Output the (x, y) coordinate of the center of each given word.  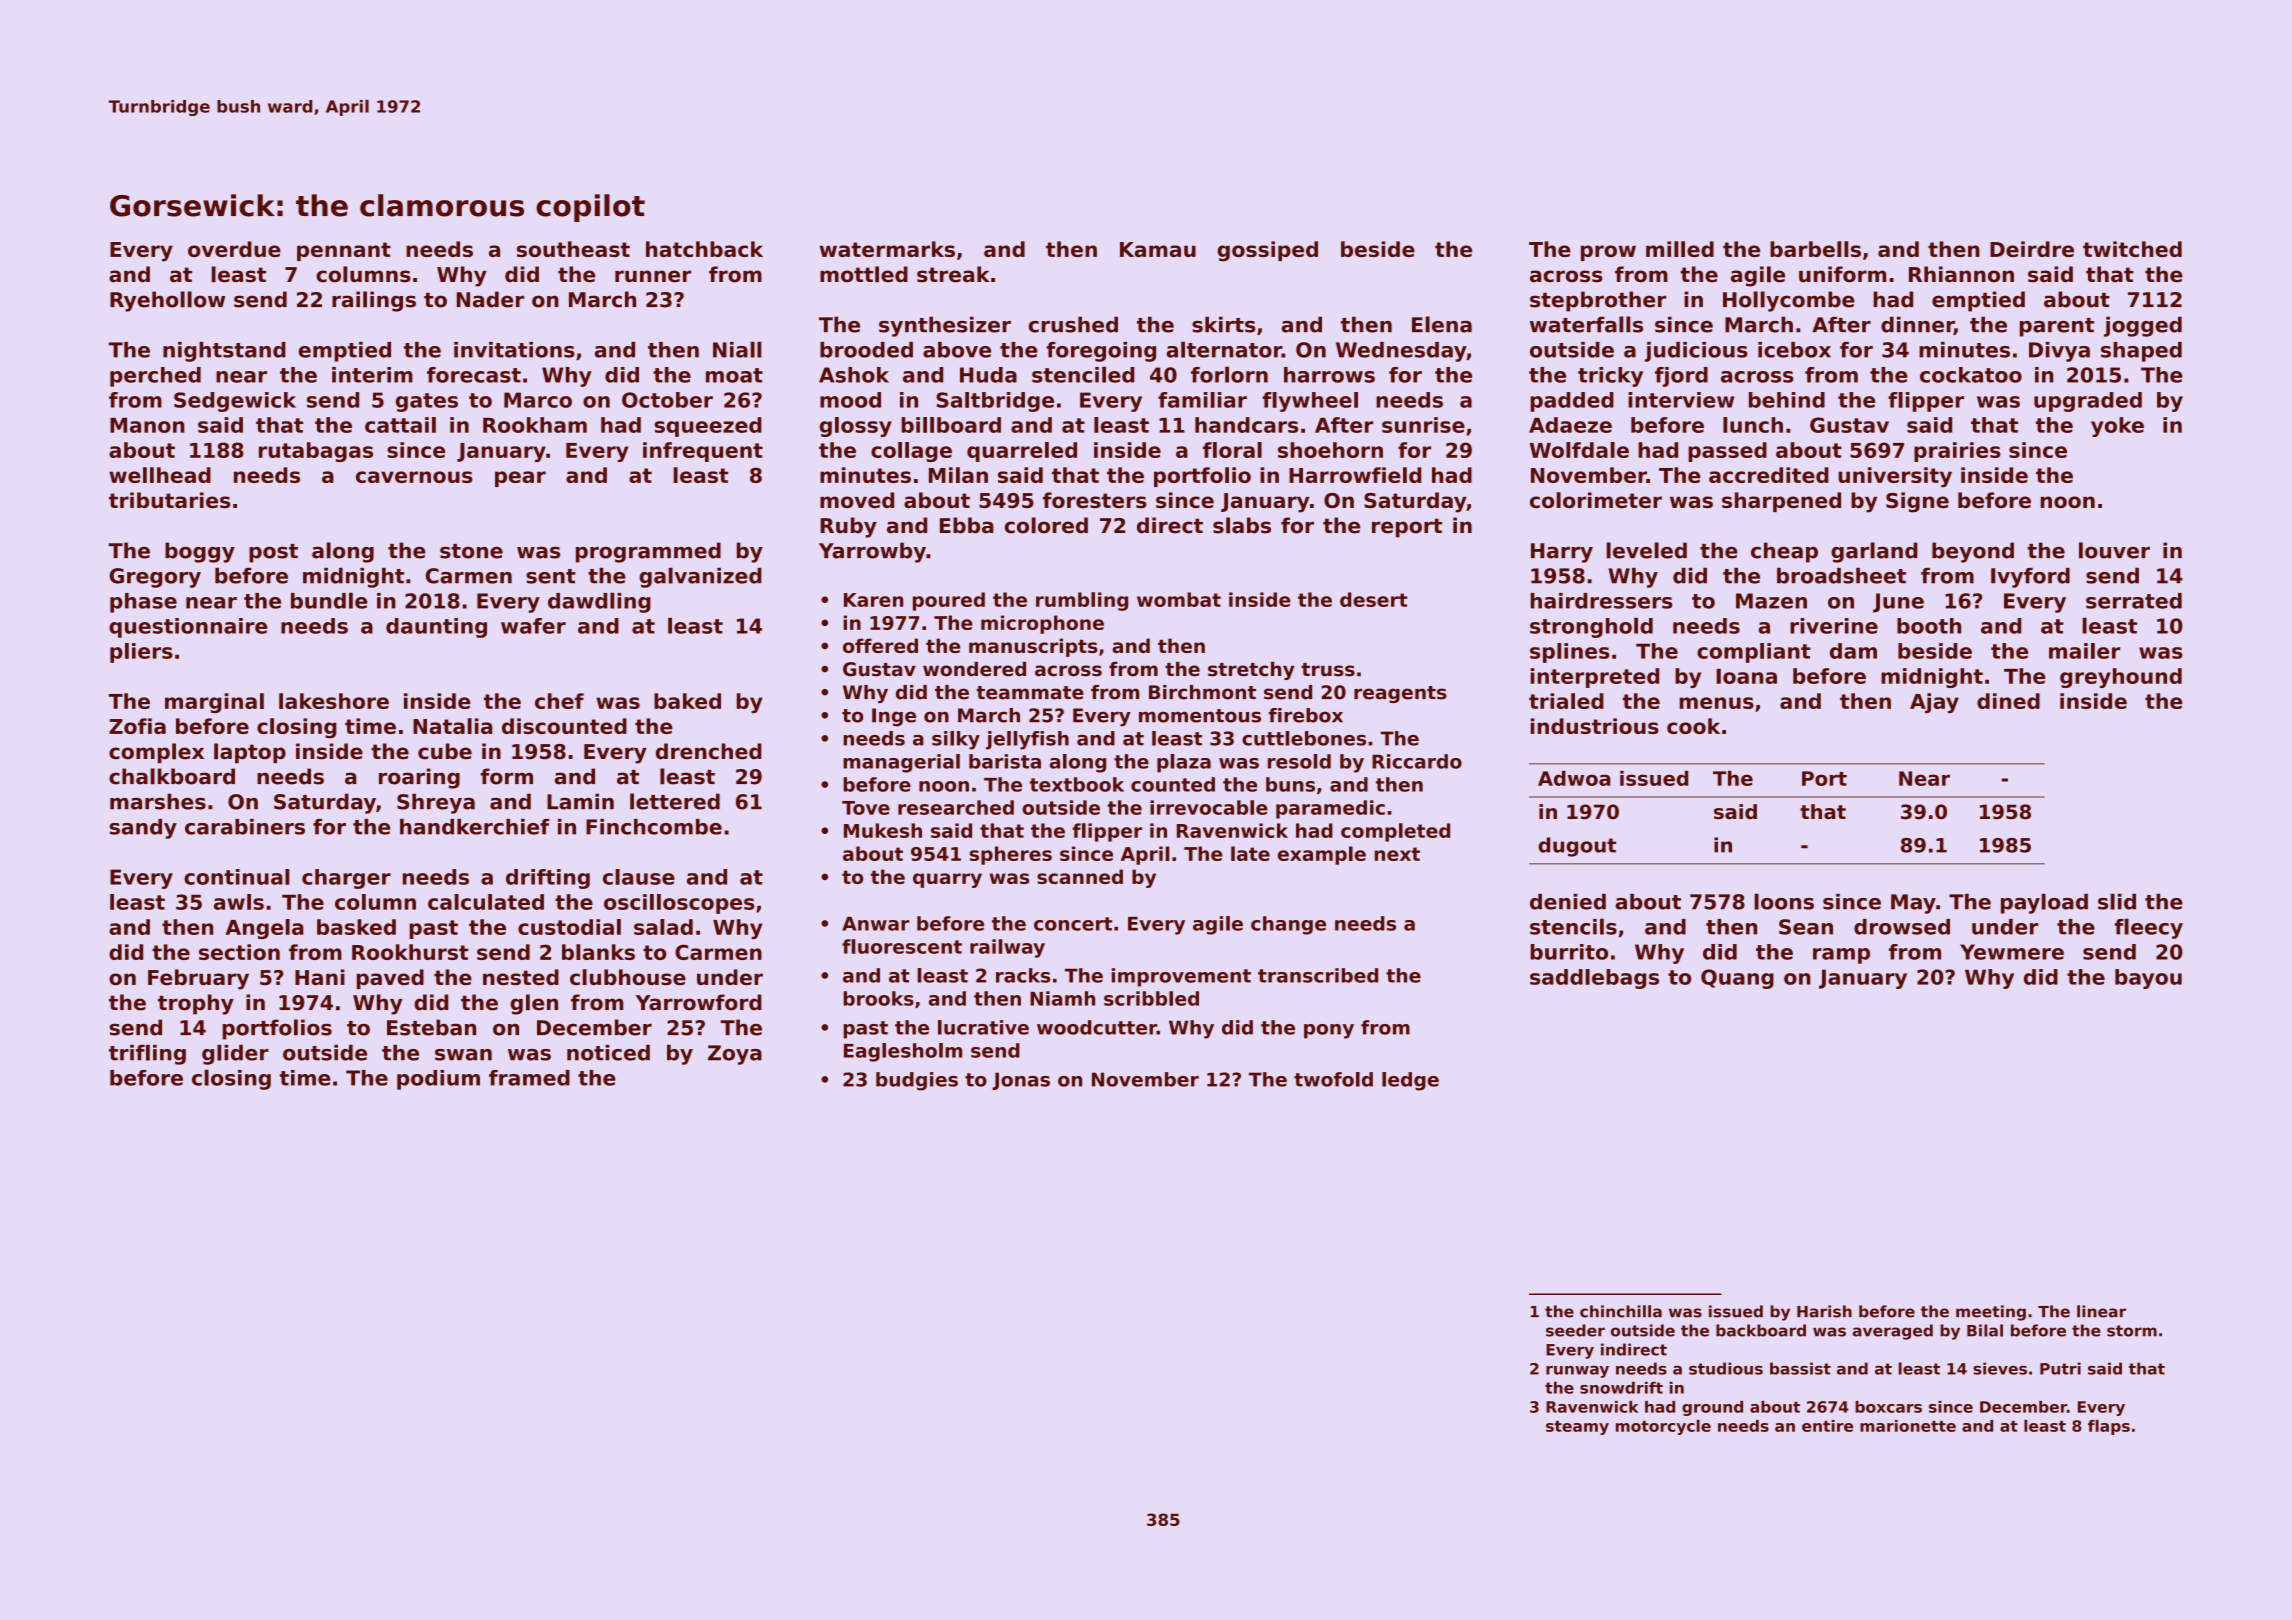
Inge (894, 717)
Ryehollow (167, 301)
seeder (1575, 1330)
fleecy (2148, 928)
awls (239, 902)
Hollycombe (1789, 301)
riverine (1834, 626)
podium (438, 1080)
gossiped (1267, 251)
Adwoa (1574, 778)
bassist (1800, 1368)
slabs (1242, 525)
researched (956, 807)
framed (529, 1078)
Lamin (580, 801)
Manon (147, 425)
